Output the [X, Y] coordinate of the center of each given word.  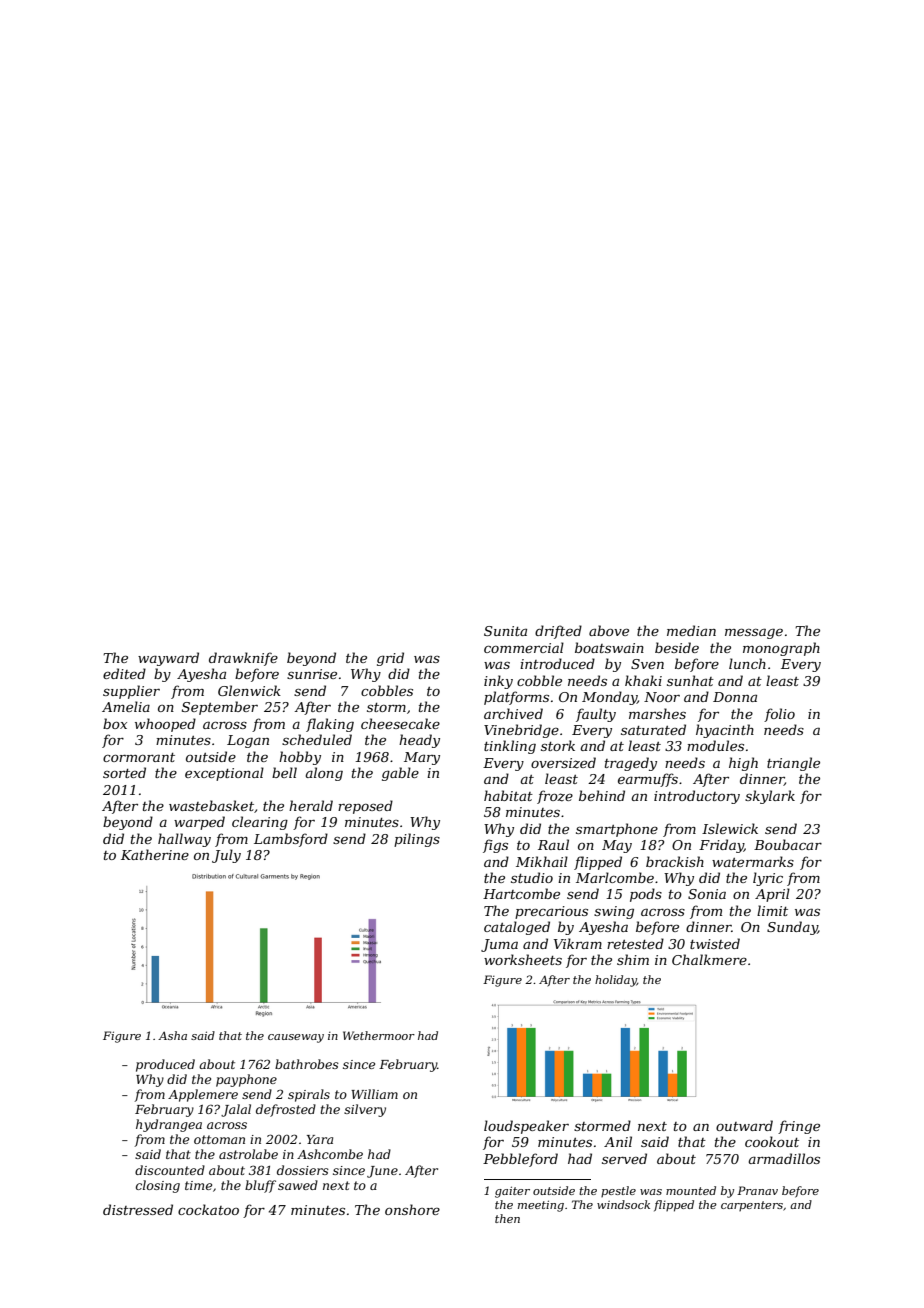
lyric [768, 879]
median [691, 630]
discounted [170, 1170]
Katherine [155, 854]
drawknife [243, 659]
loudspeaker [526, 1127]
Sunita [505, 631]
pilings [417, 840]
